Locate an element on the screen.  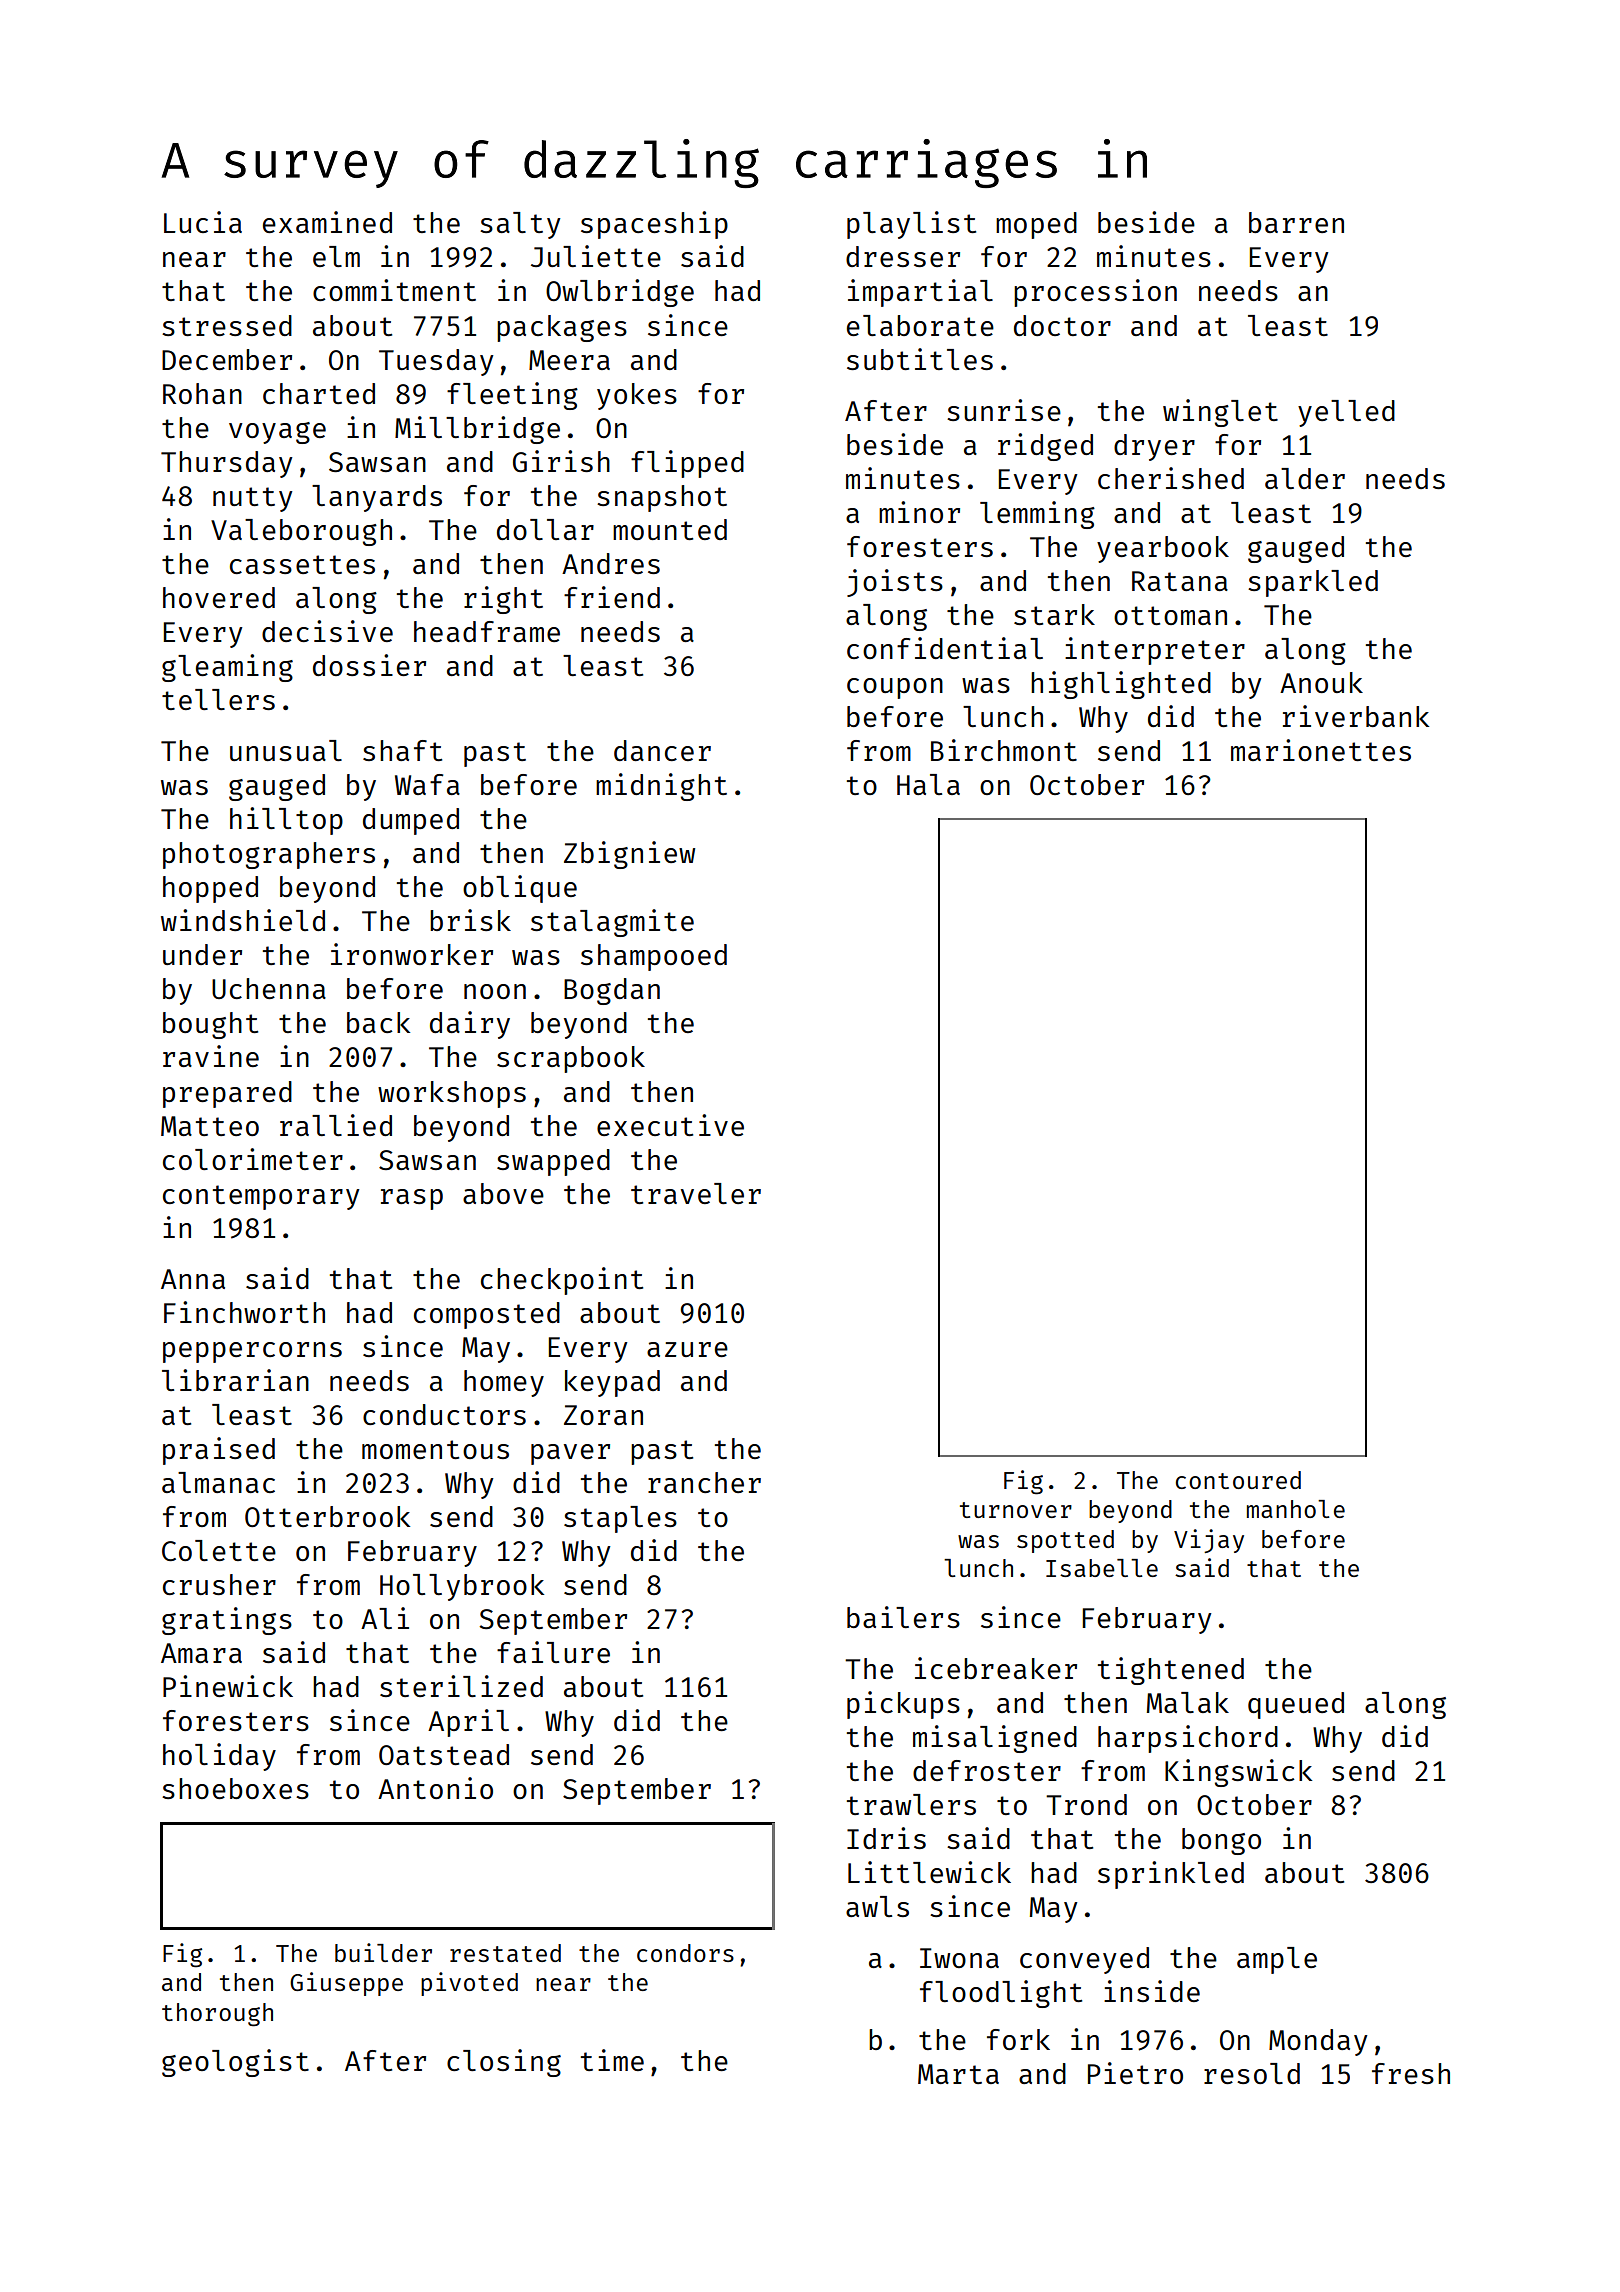
Hala is located at coordinates (928, 784).
